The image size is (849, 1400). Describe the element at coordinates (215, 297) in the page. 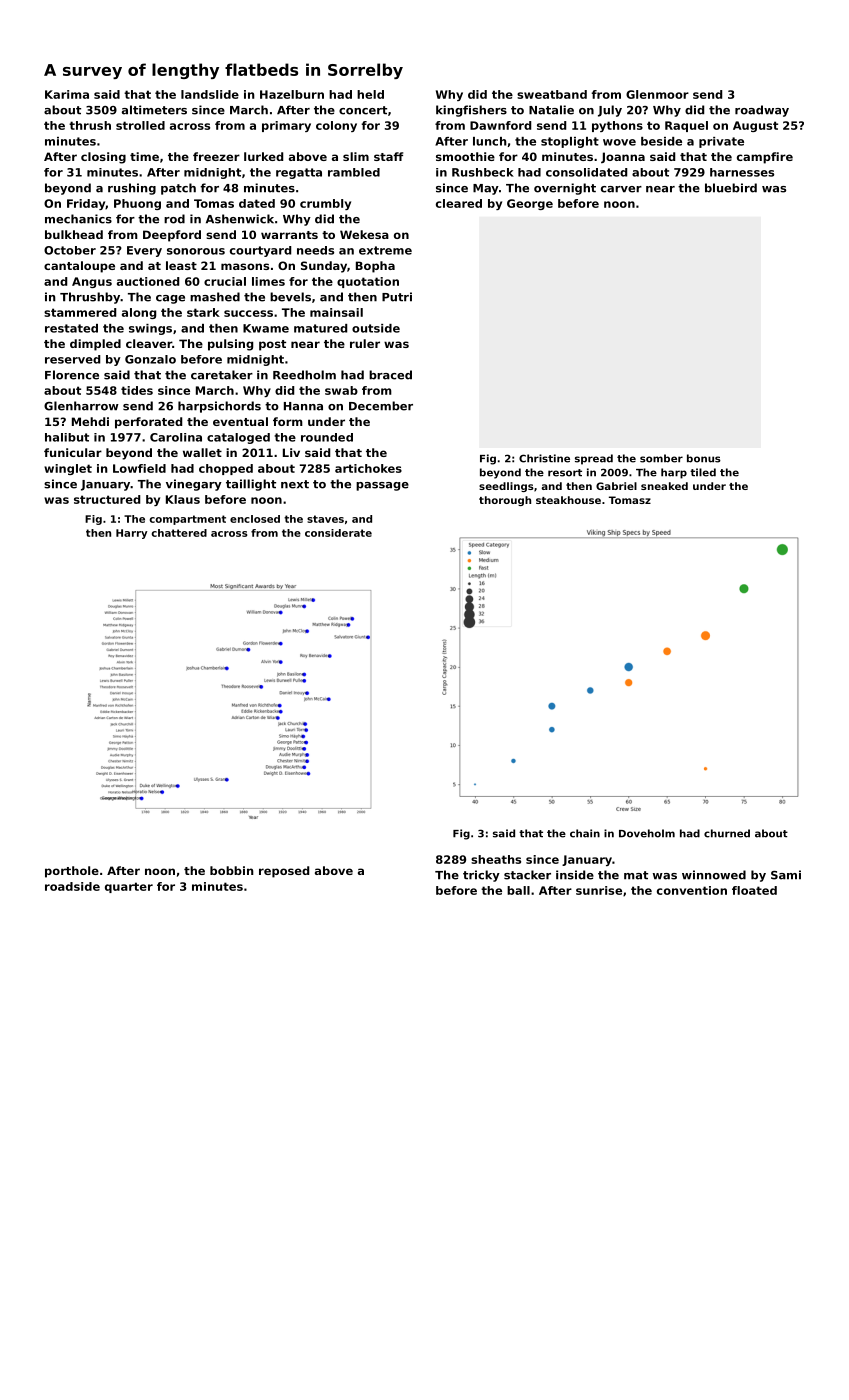

I see `mashed` at that location.
